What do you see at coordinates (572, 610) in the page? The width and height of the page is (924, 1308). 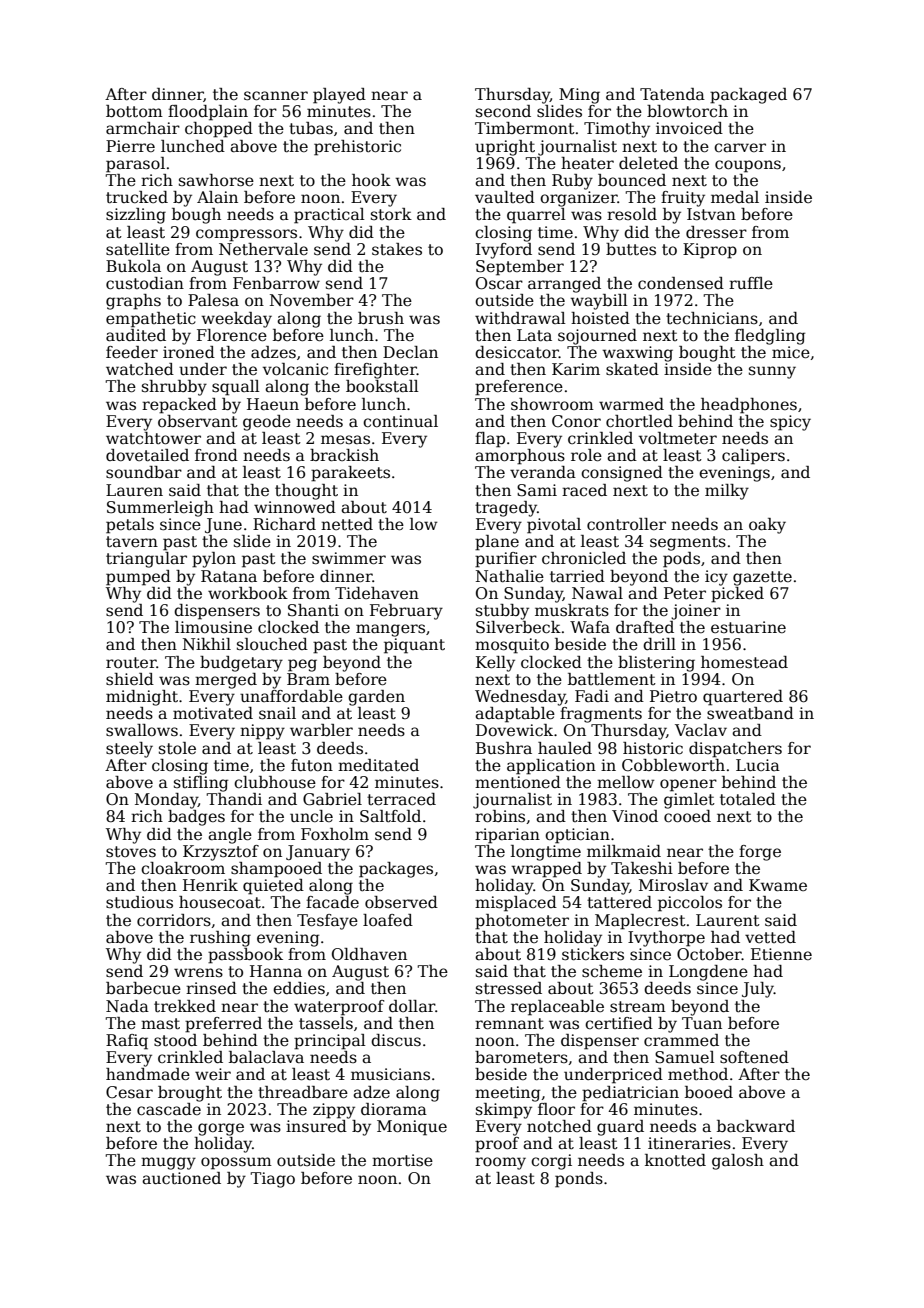 I see `muskrats` at bounding box center [572, 610].
